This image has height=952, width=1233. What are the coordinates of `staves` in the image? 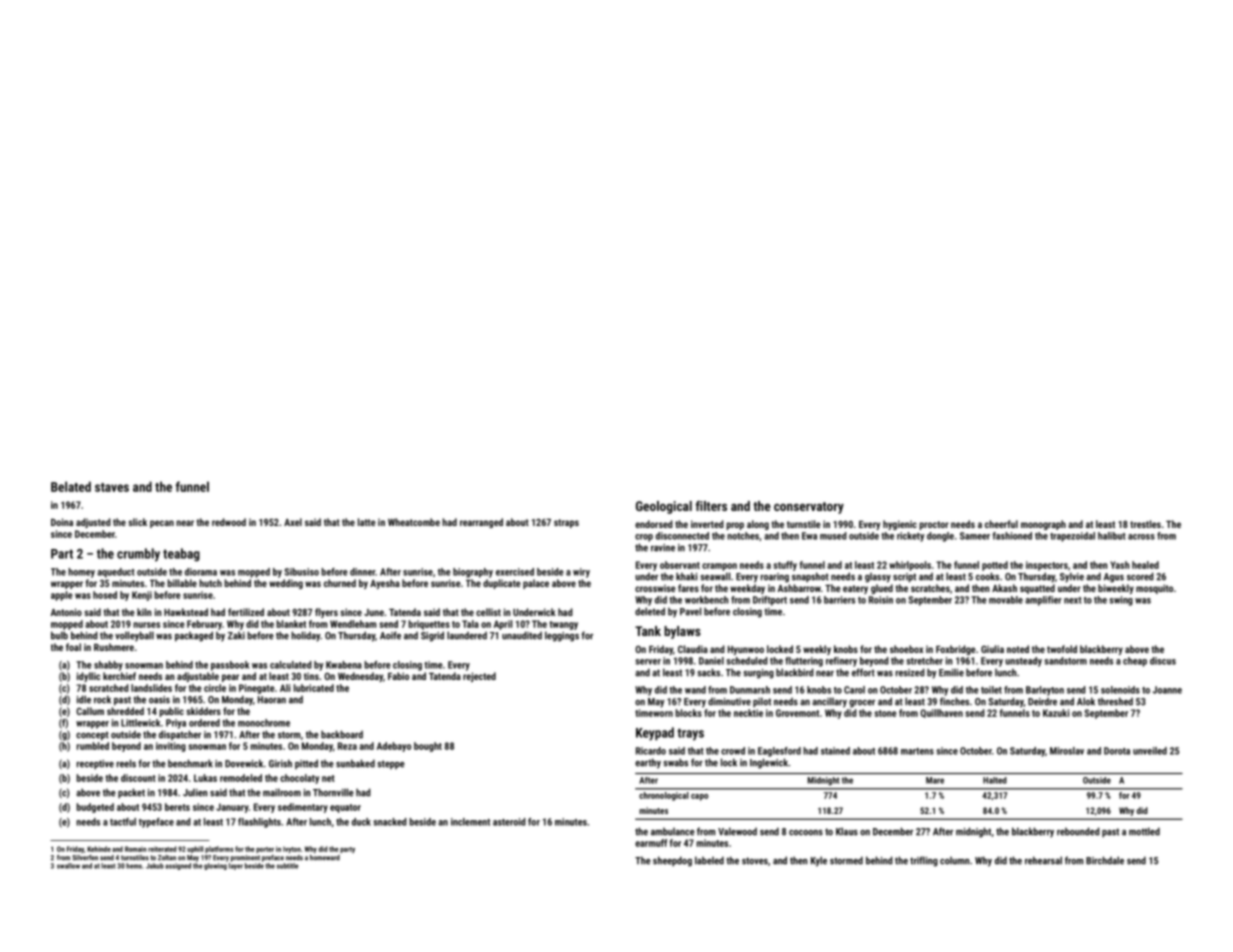 It's located at (112, 487).
